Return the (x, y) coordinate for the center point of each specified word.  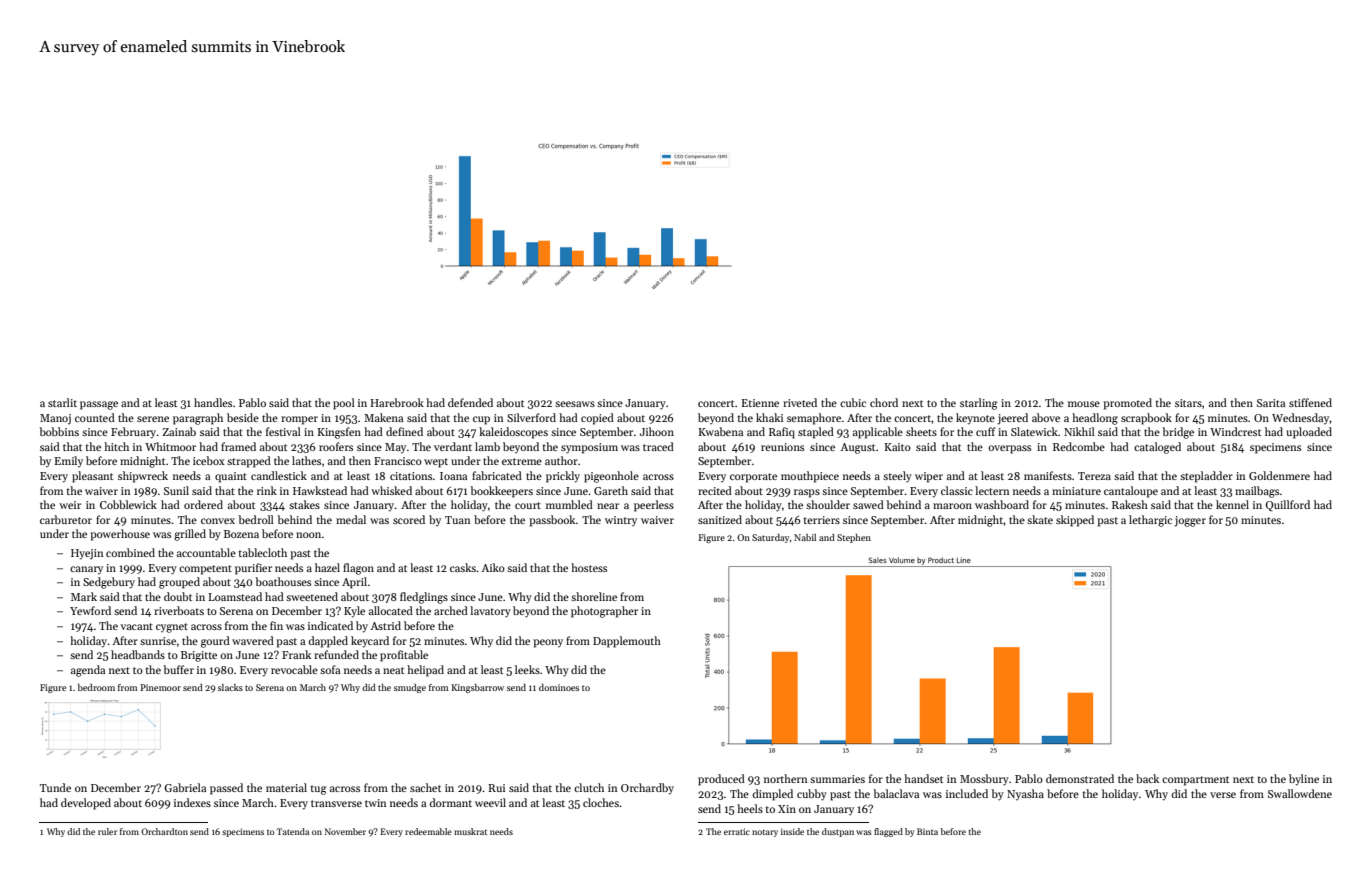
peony (548, 643)
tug (318, 790)
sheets (921, 431)
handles (213, 402)
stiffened (1310, 402)
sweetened (312, 596)
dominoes (559, 687)
